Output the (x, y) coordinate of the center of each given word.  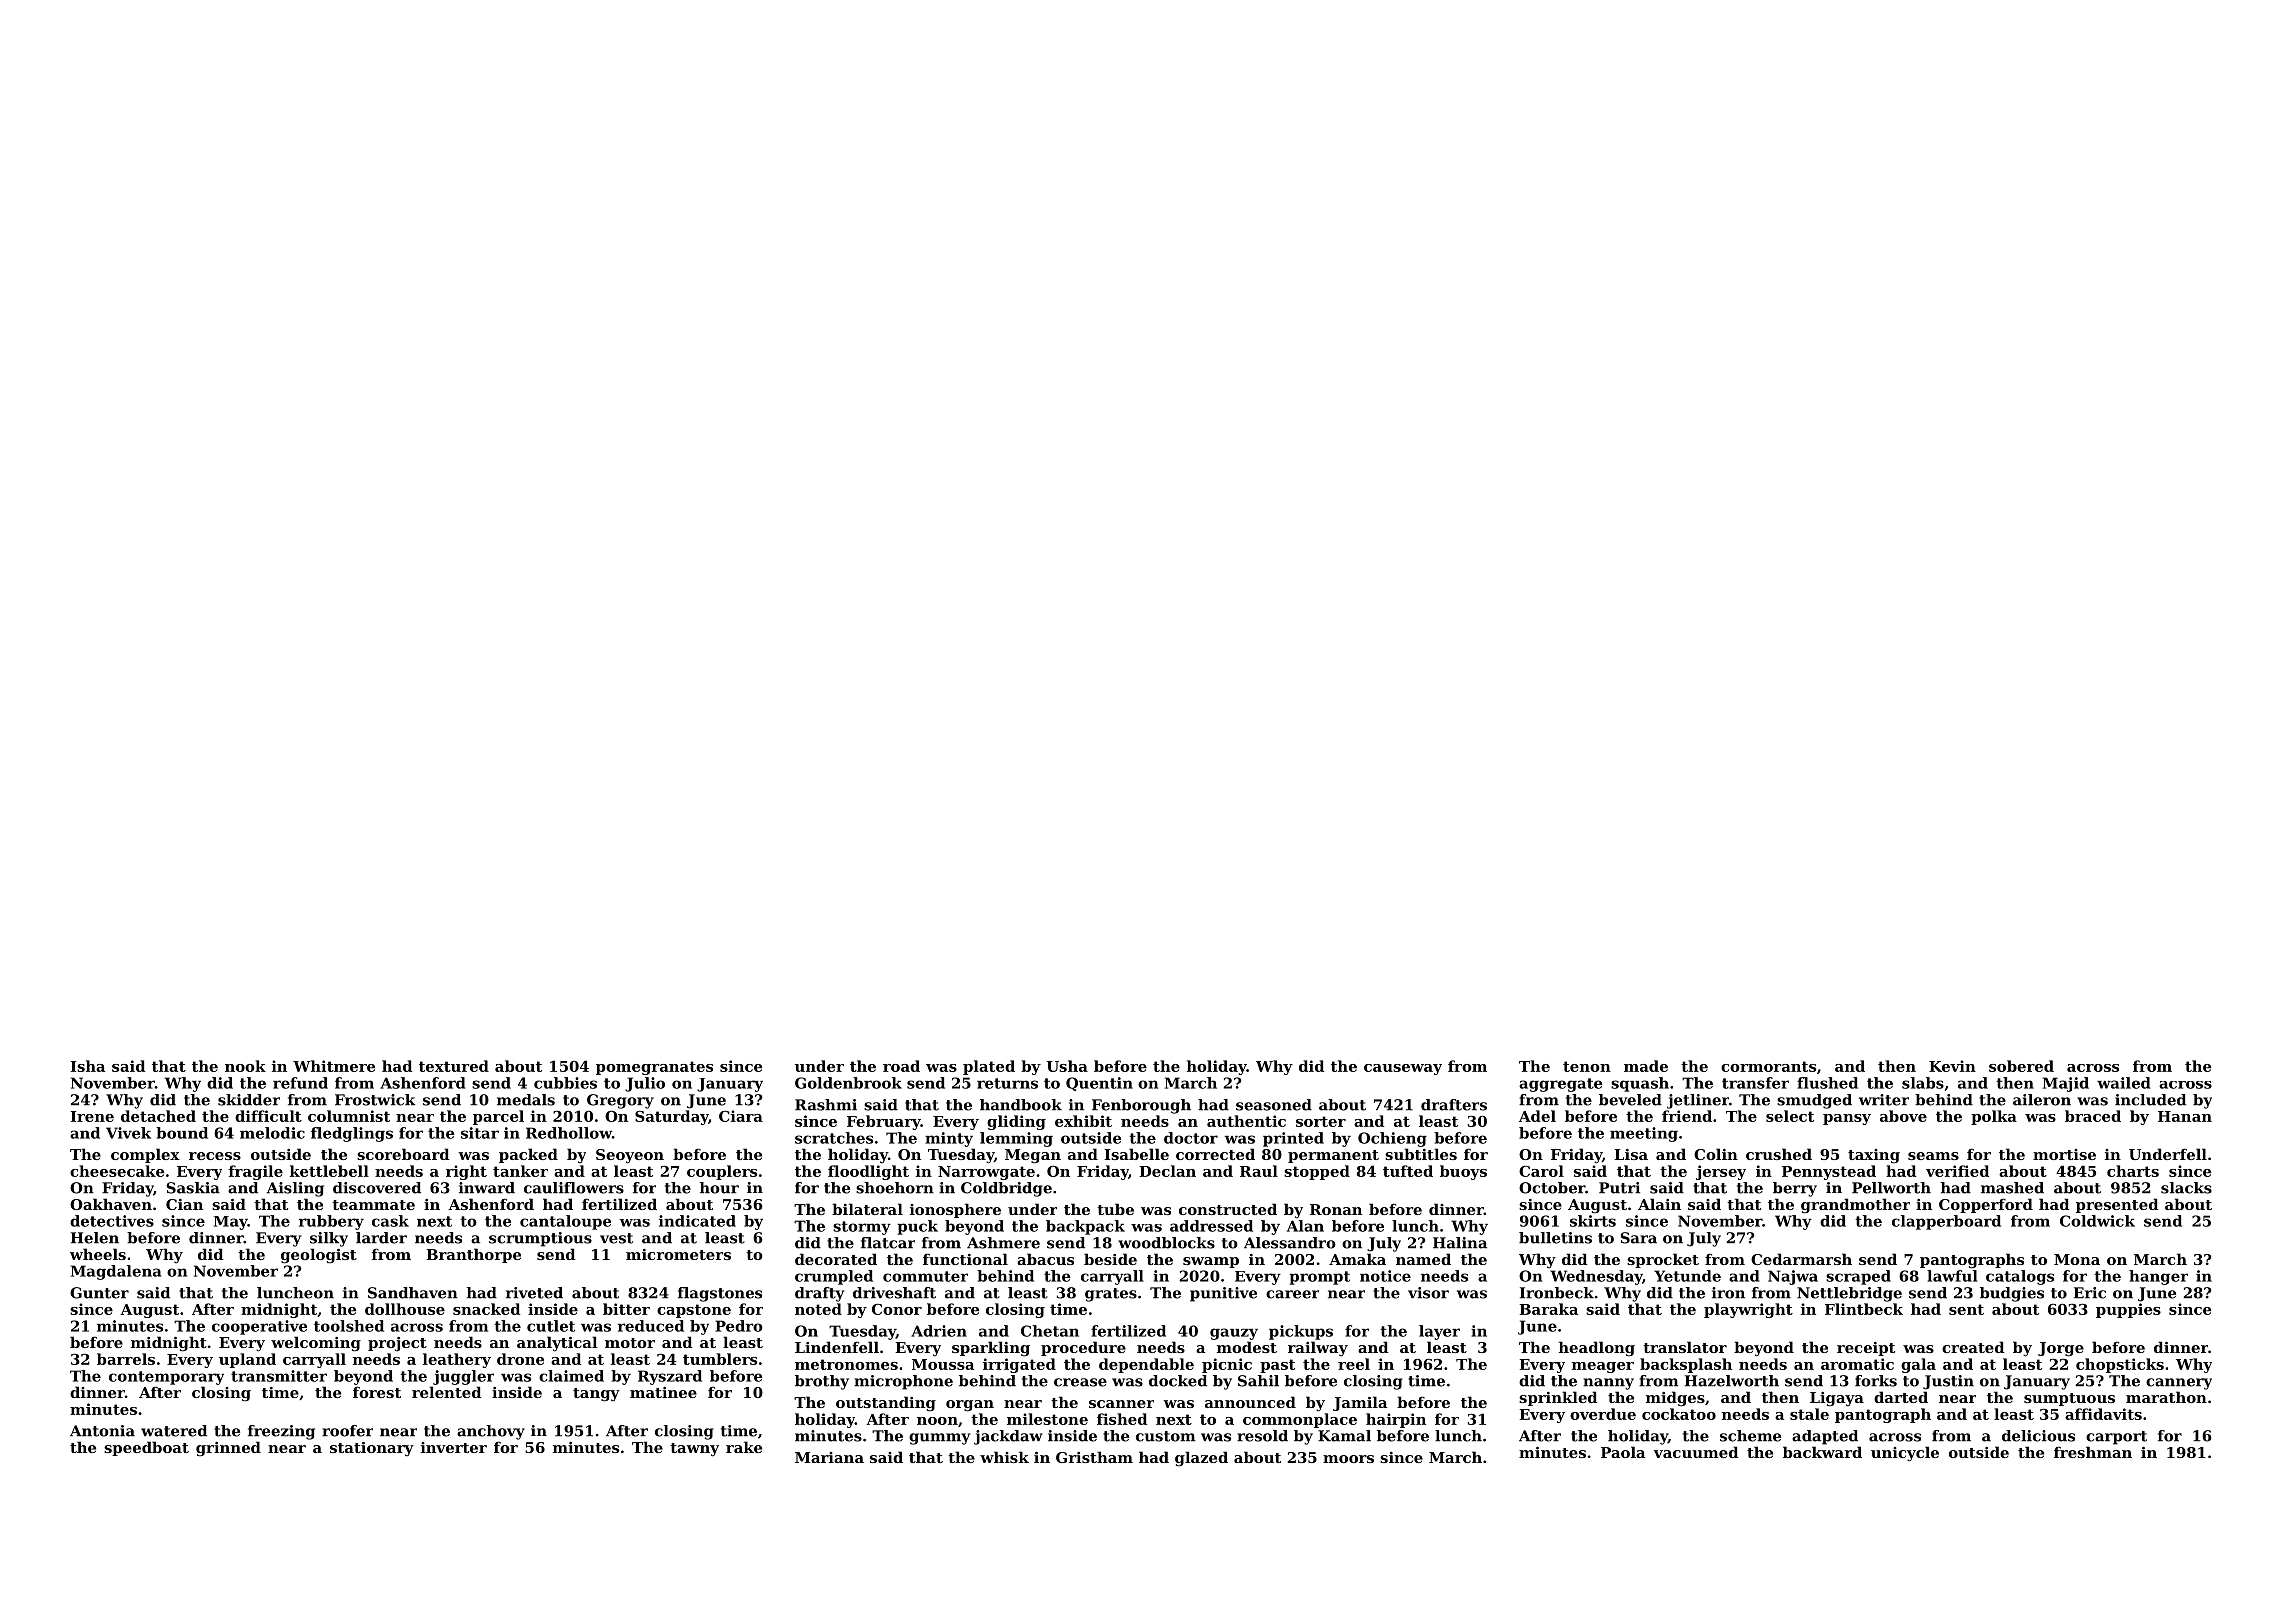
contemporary (166, 1378)
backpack (1085, 1227)
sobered (2021, 1066)
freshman (2093, 1452)
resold (1262, 1436)
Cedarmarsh (1801, 1259)
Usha (1067, 1066)
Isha (88, 1066)
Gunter (99, 1293)
